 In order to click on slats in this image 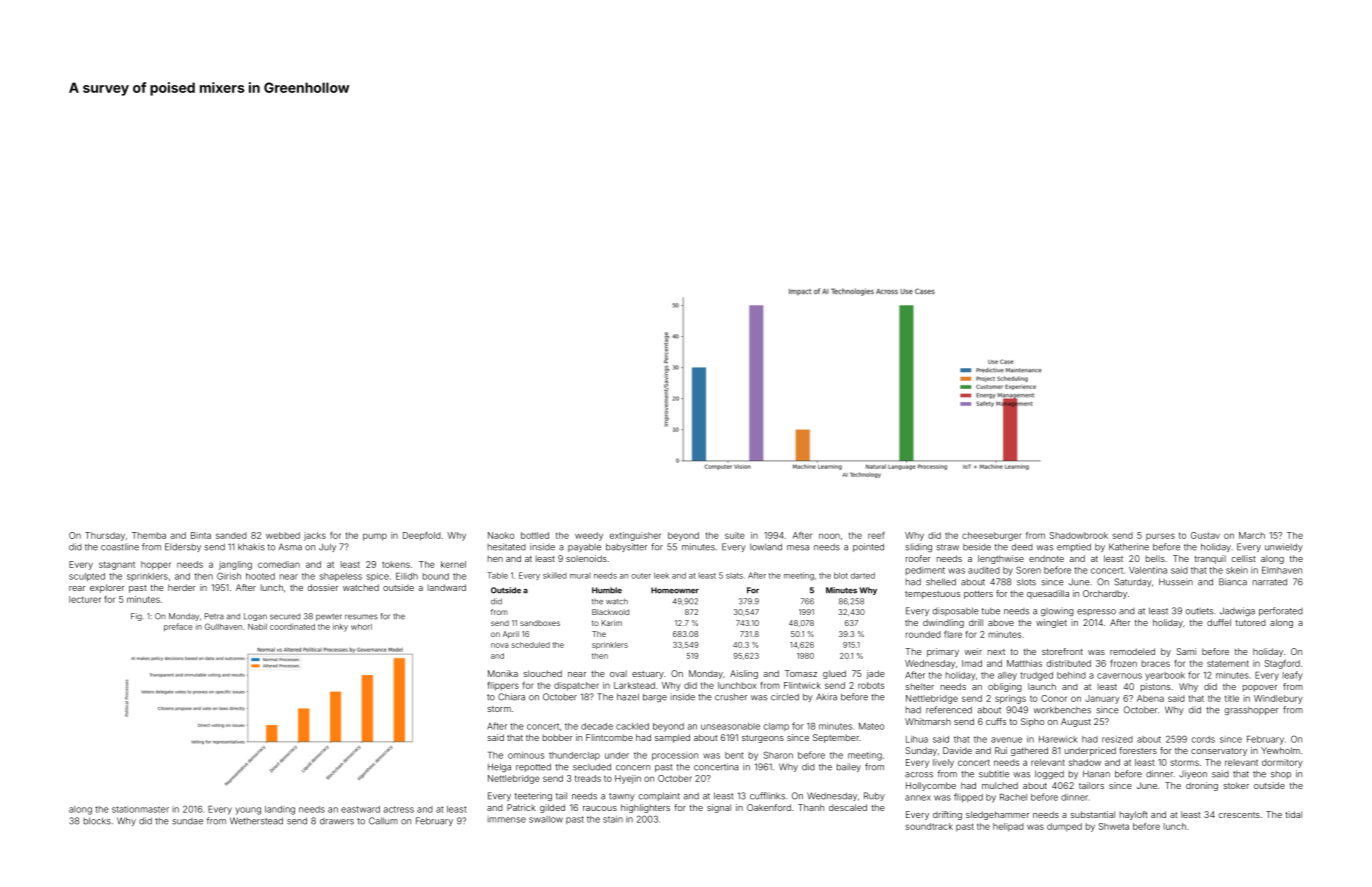, I will do `click(734, 576)`.
